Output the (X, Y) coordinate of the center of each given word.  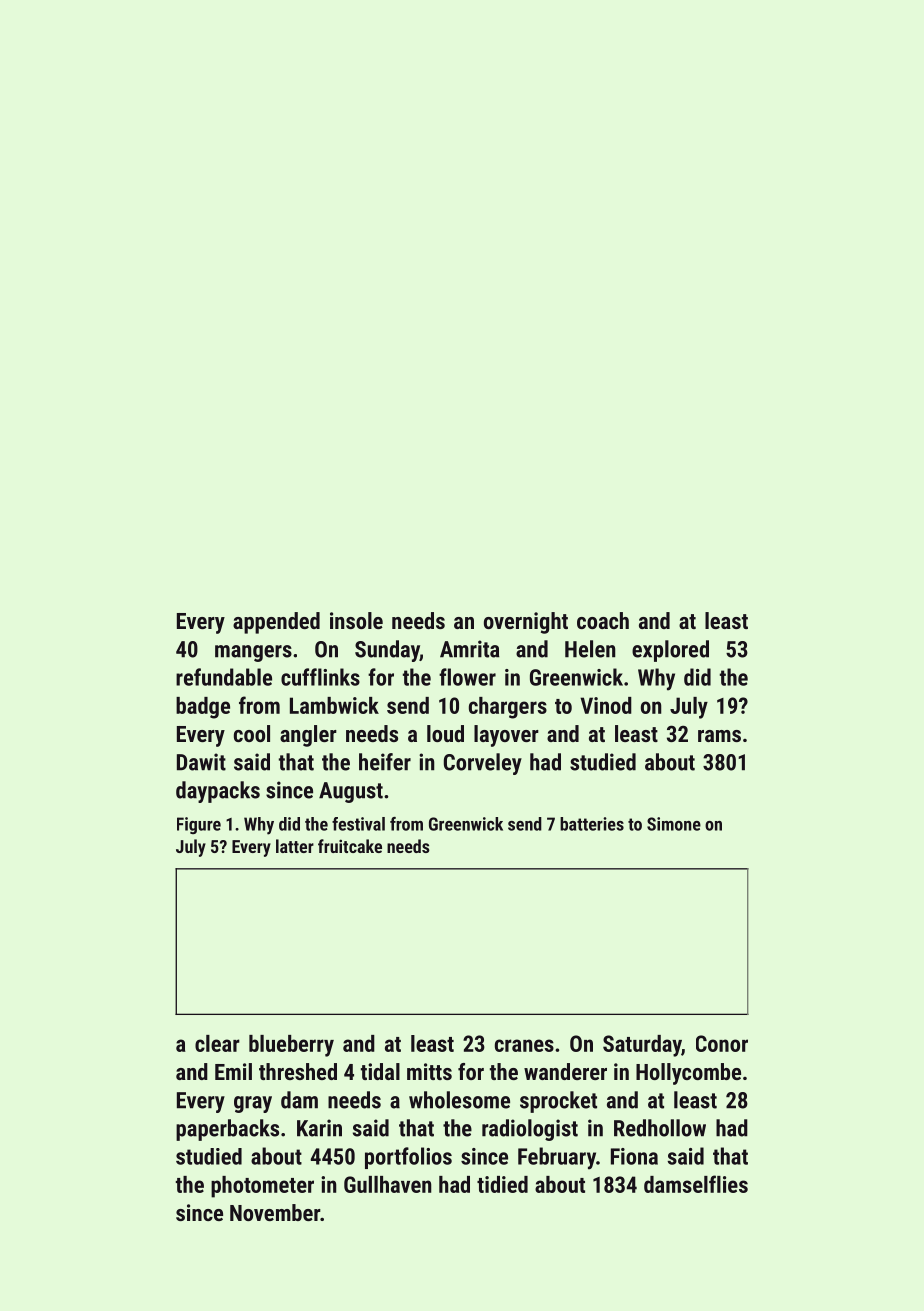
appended (276, 623)
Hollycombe (688, 1074)
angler (308, 736)
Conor (722, 1043)
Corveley (483, 764)
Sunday (387, 651)
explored (670, 651)
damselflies (696, 1184)
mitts (429, 1071)
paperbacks (227, 1130)
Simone (674, 824)
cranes (524, 1045)
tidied (502, 1184)
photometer (262, 1187)
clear (217, 1043)
